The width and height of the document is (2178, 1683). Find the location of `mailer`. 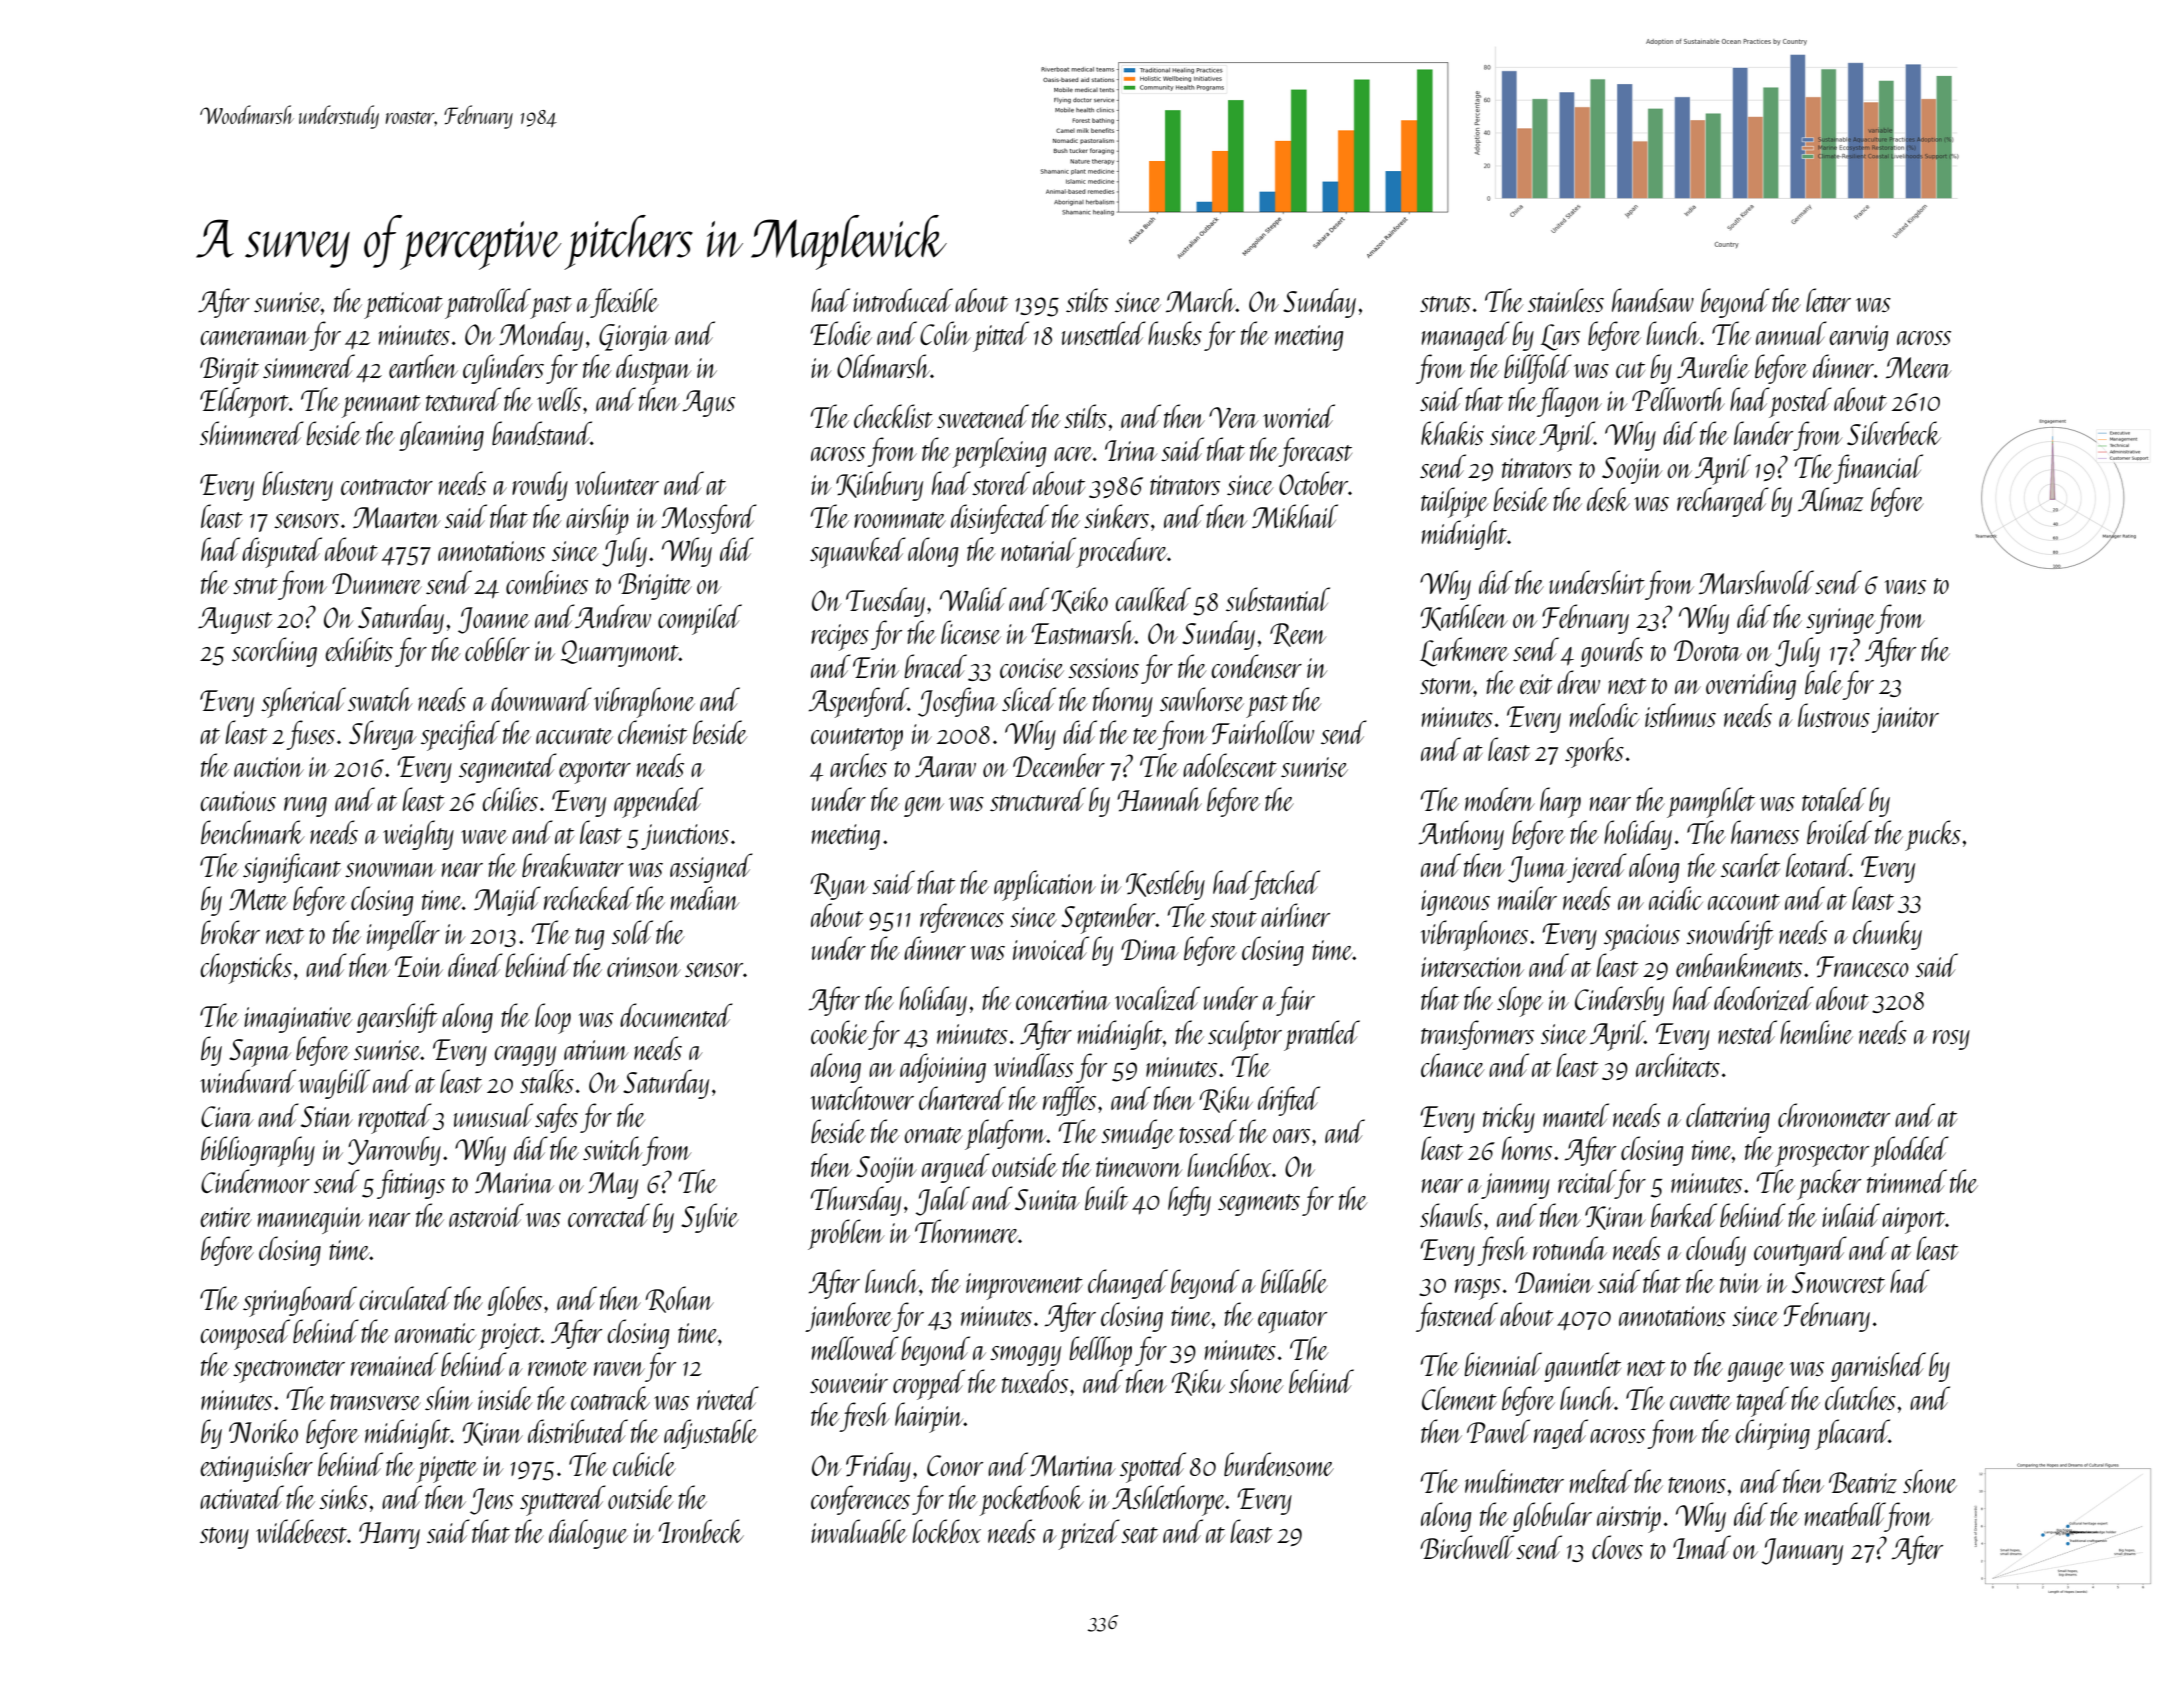

mailer is located at coordinates (1527, 898).
